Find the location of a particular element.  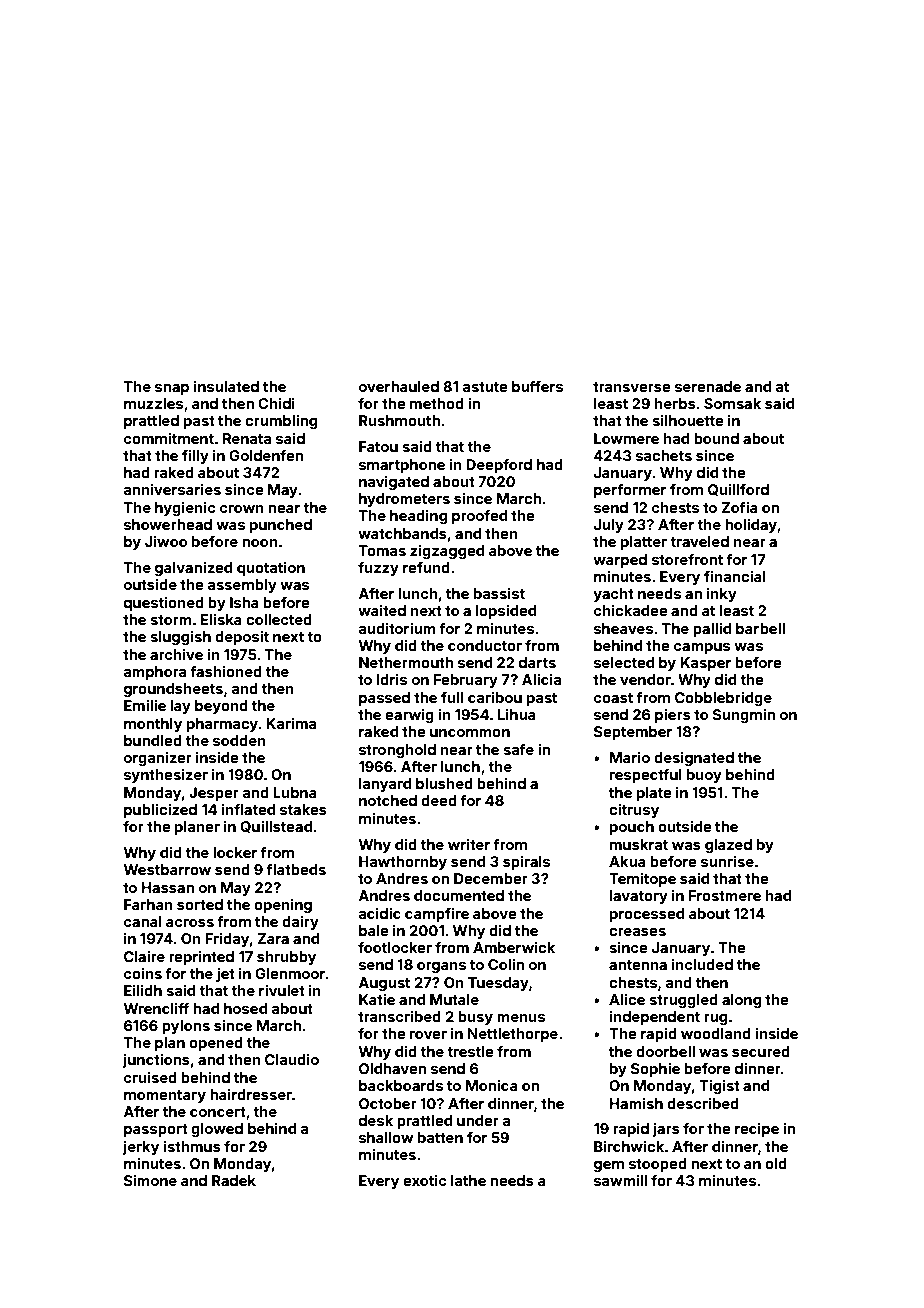

bound is located at coordinates (716, 438).
